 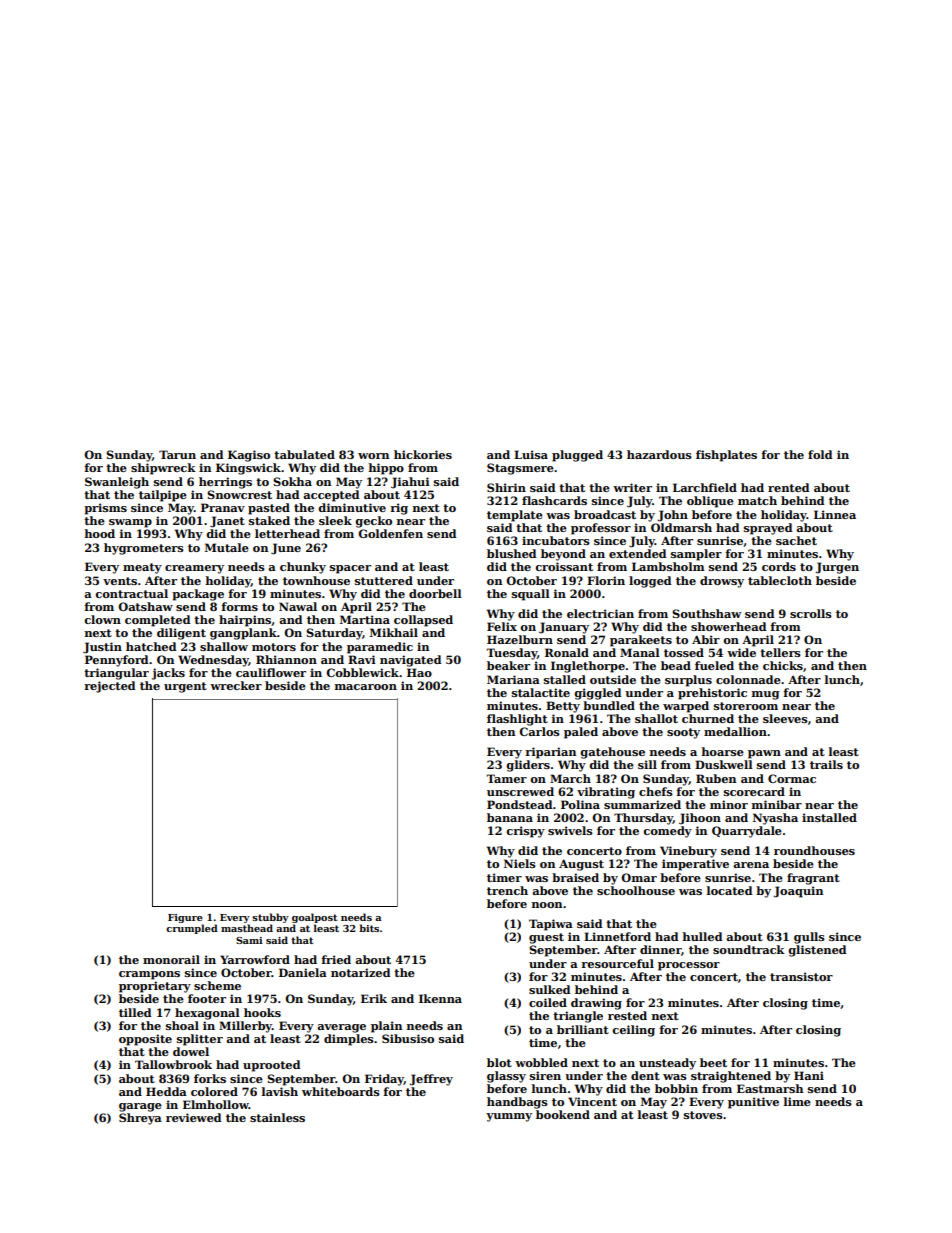 What do you see at coordinates (352, 507) in the screenshot?
I see `diminutive` at bounding box center [352, 507].
